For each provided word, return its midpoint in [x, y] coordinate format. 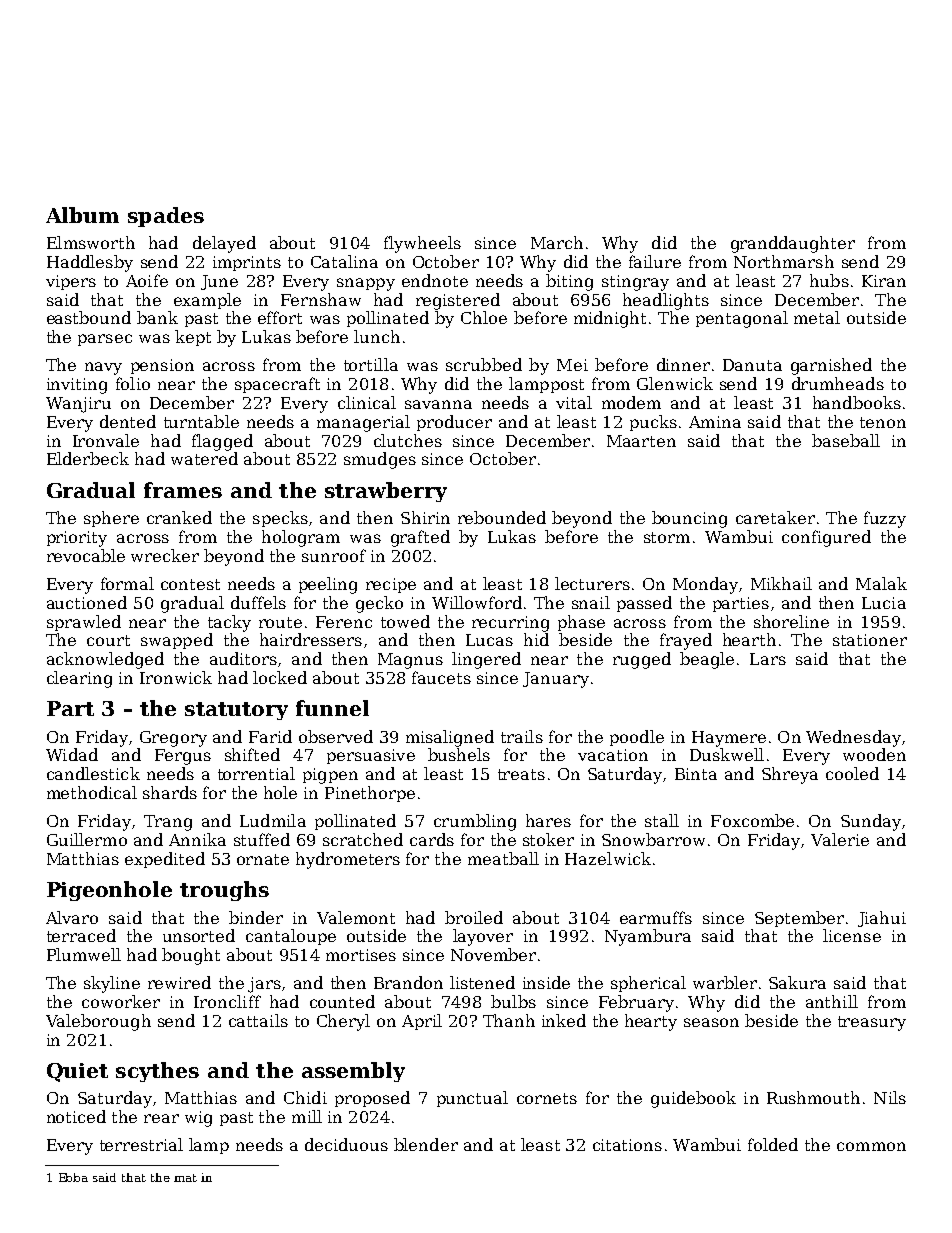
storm [667, 537]
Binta [696, 774]
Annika [197, 839]
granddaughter [793, 244]
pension [162, 366]
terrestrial [141, 1144]
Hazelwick [608, 858]
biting [569, 282]
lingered [486, 660]
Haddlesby [90, 263]
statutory [236, 711]
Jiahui [882, 919]
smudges [380, 460]
